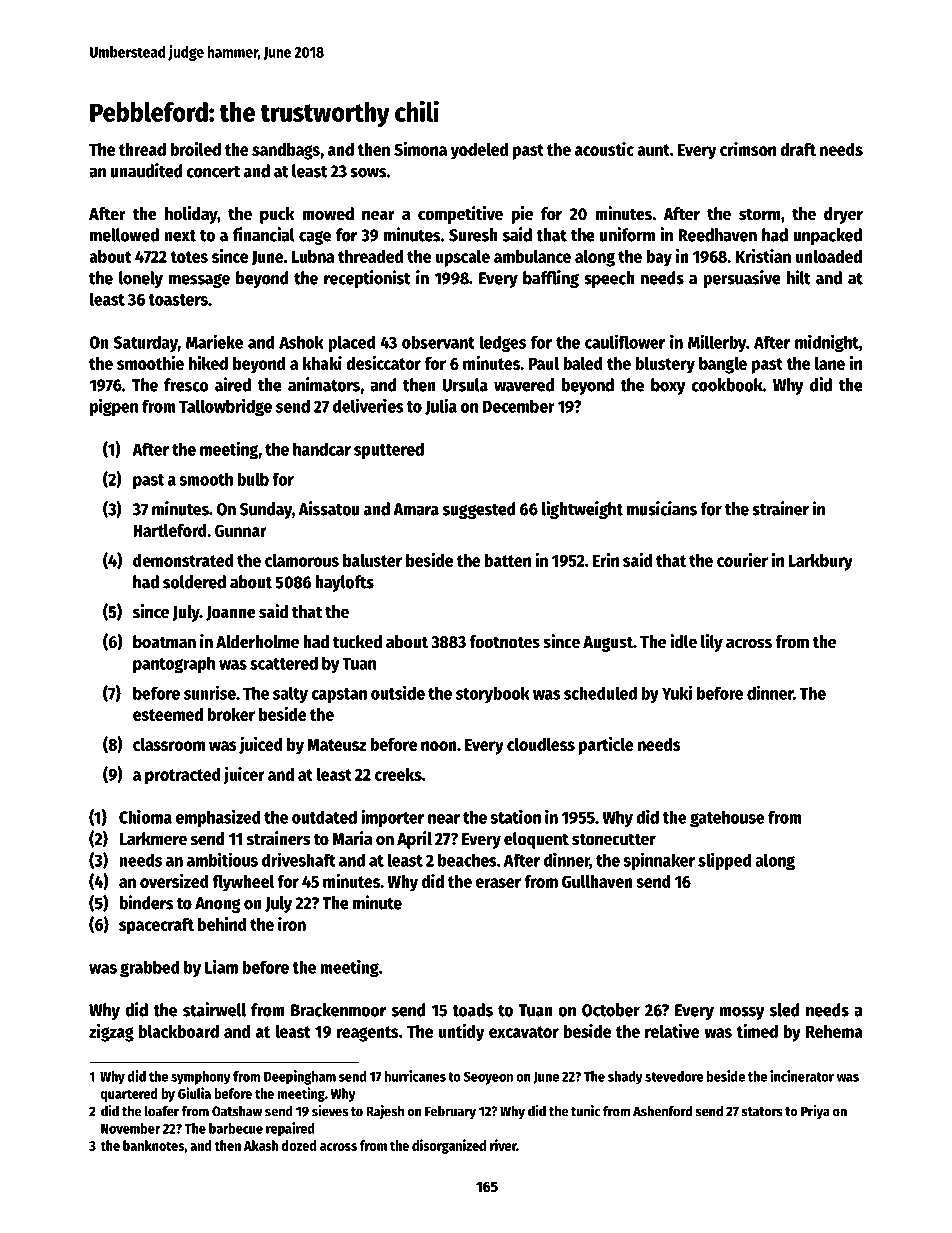 The height and width of the screenshot is (1233, 952). What do you see at coordinates (742, 560) in the screenshot?
I see `courier` at bounding box center [742, 560].
